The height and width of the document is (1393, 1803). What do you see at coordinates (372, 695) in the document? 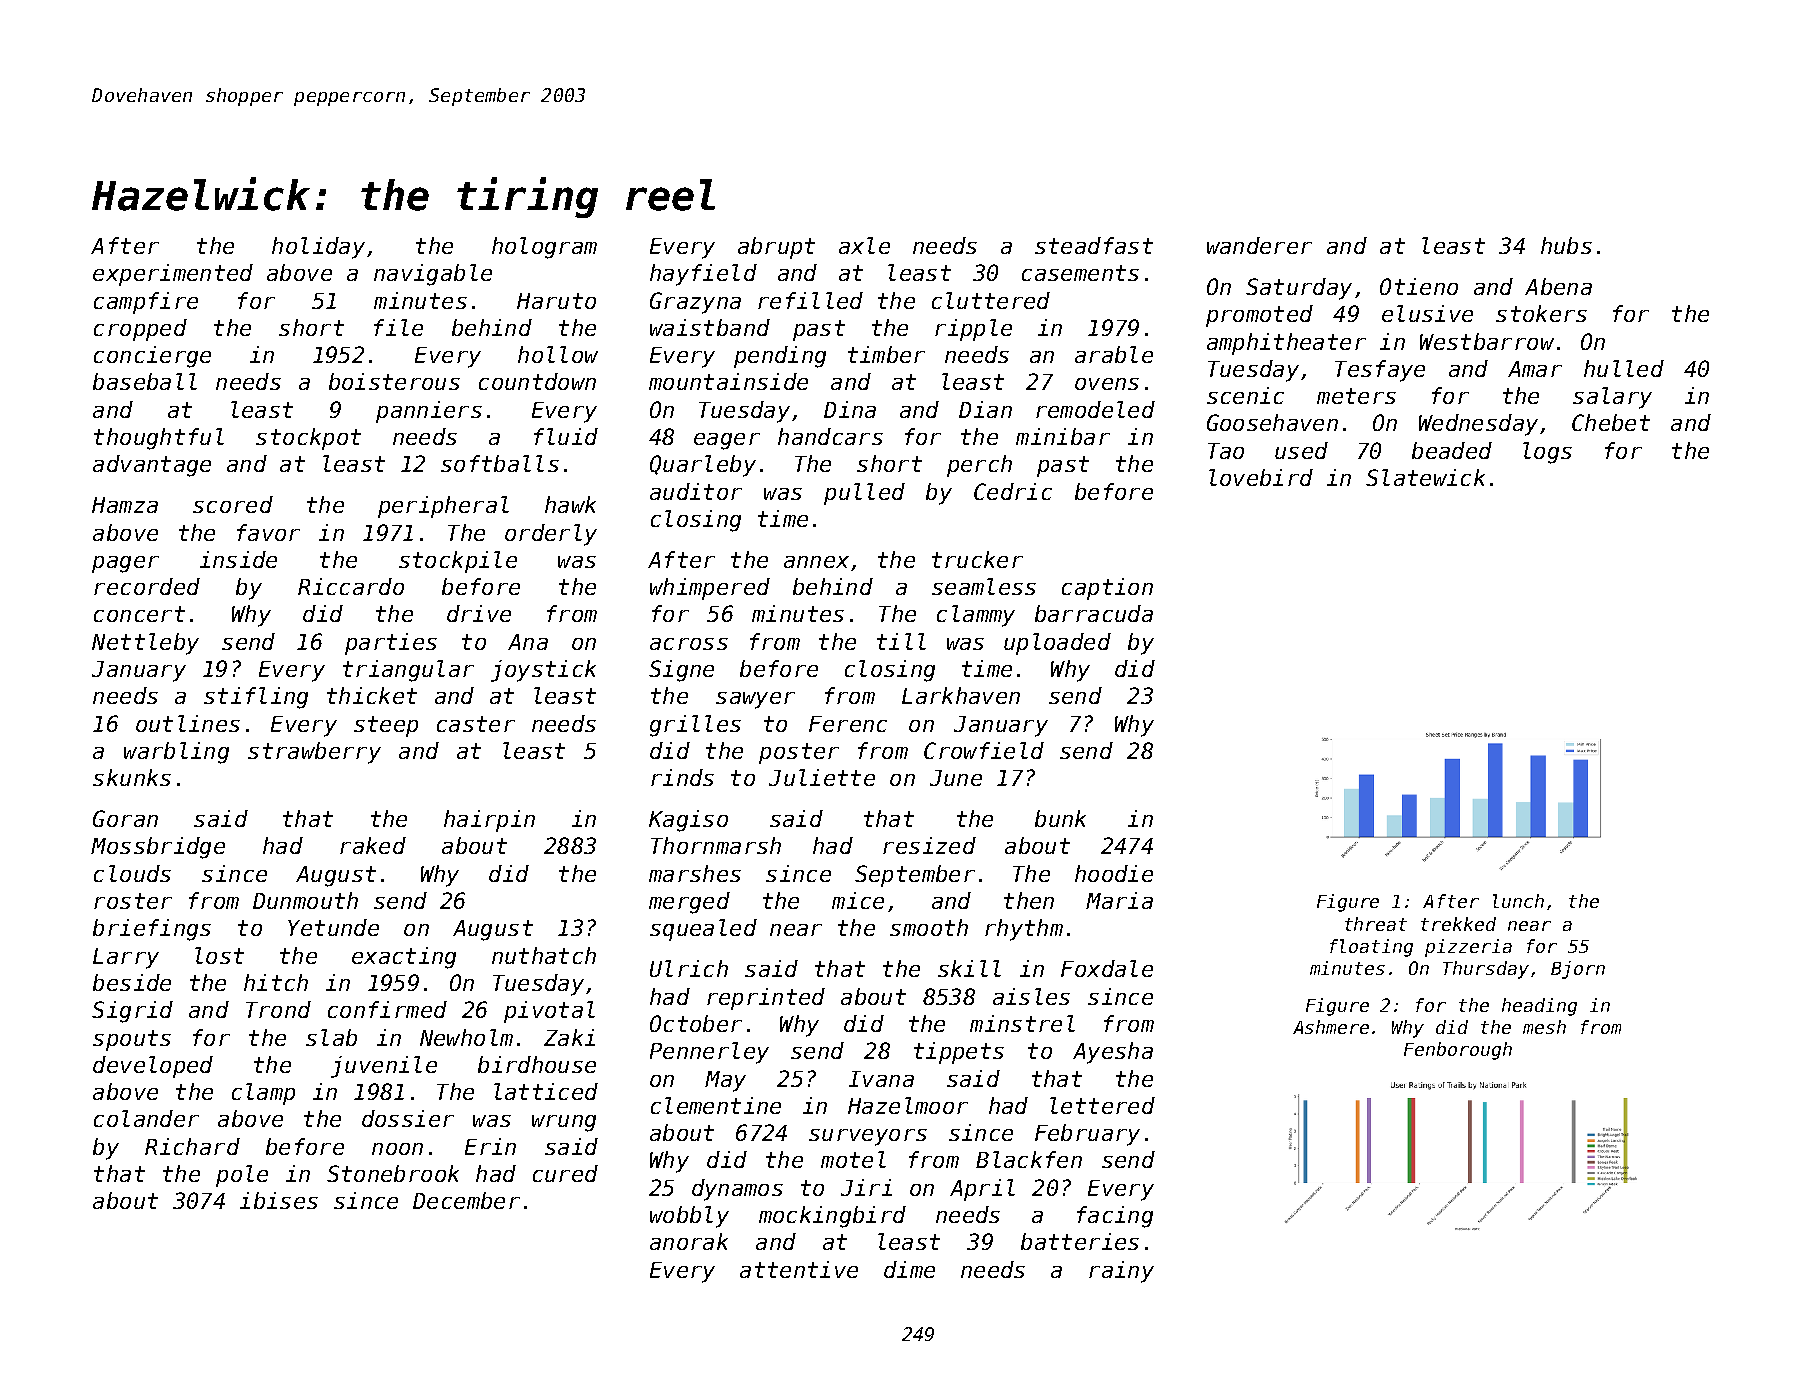
I see `thicket` at bounding box center [372, 695].
